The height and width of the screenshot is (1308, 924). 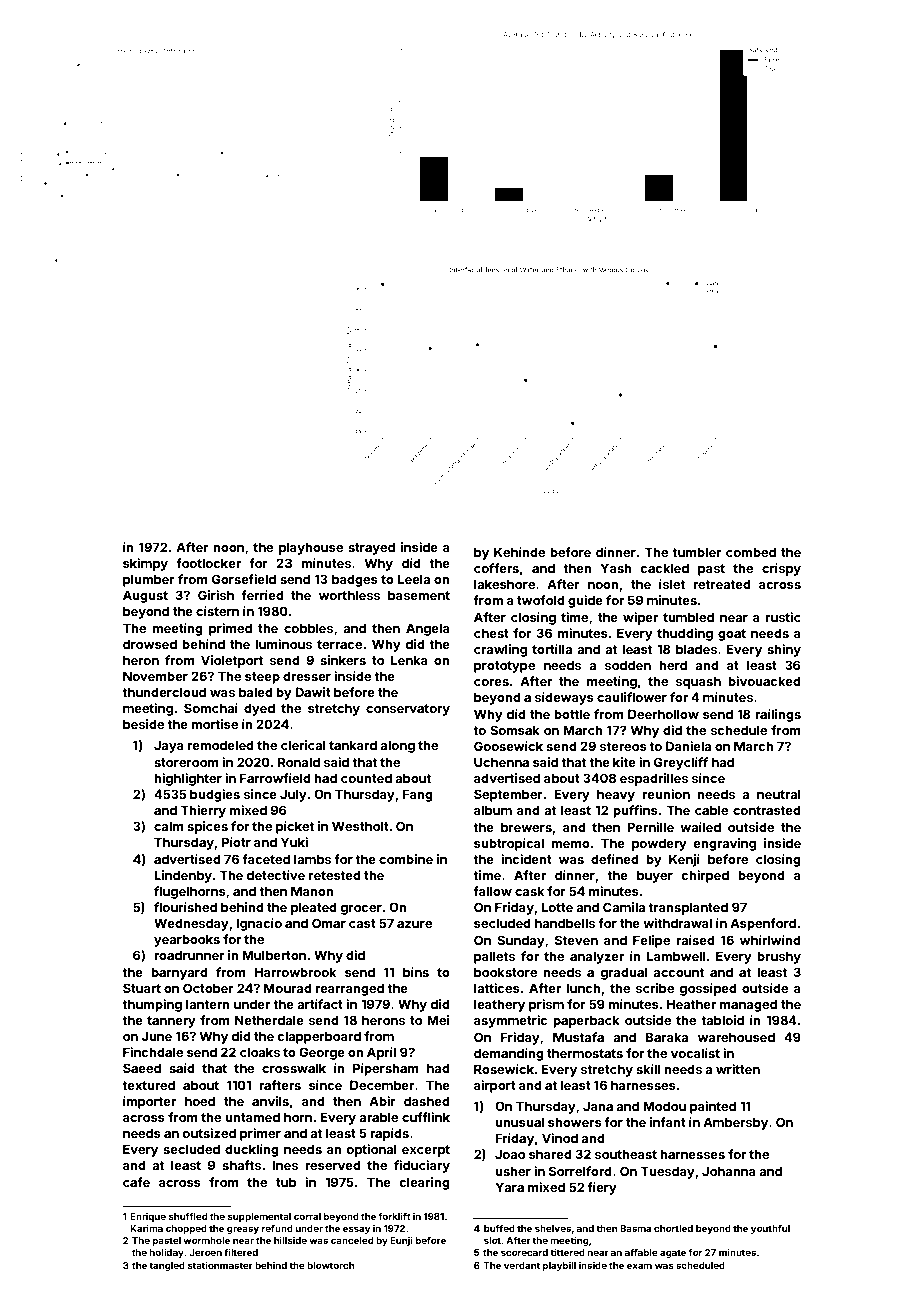 I want to click on skill, so click(x=648, y=1069).
